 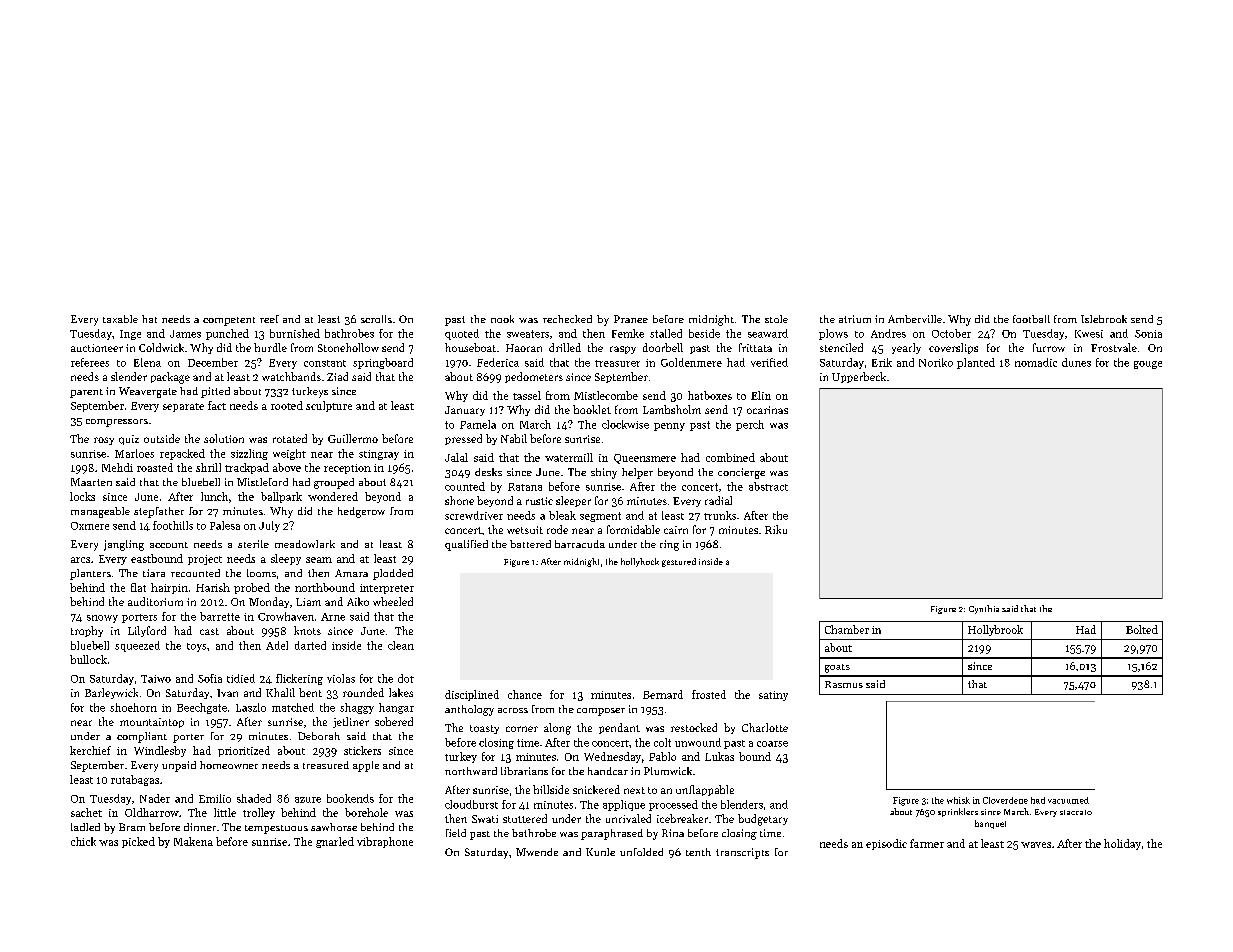 I want to click on constant, so click(x=325, y=363).
